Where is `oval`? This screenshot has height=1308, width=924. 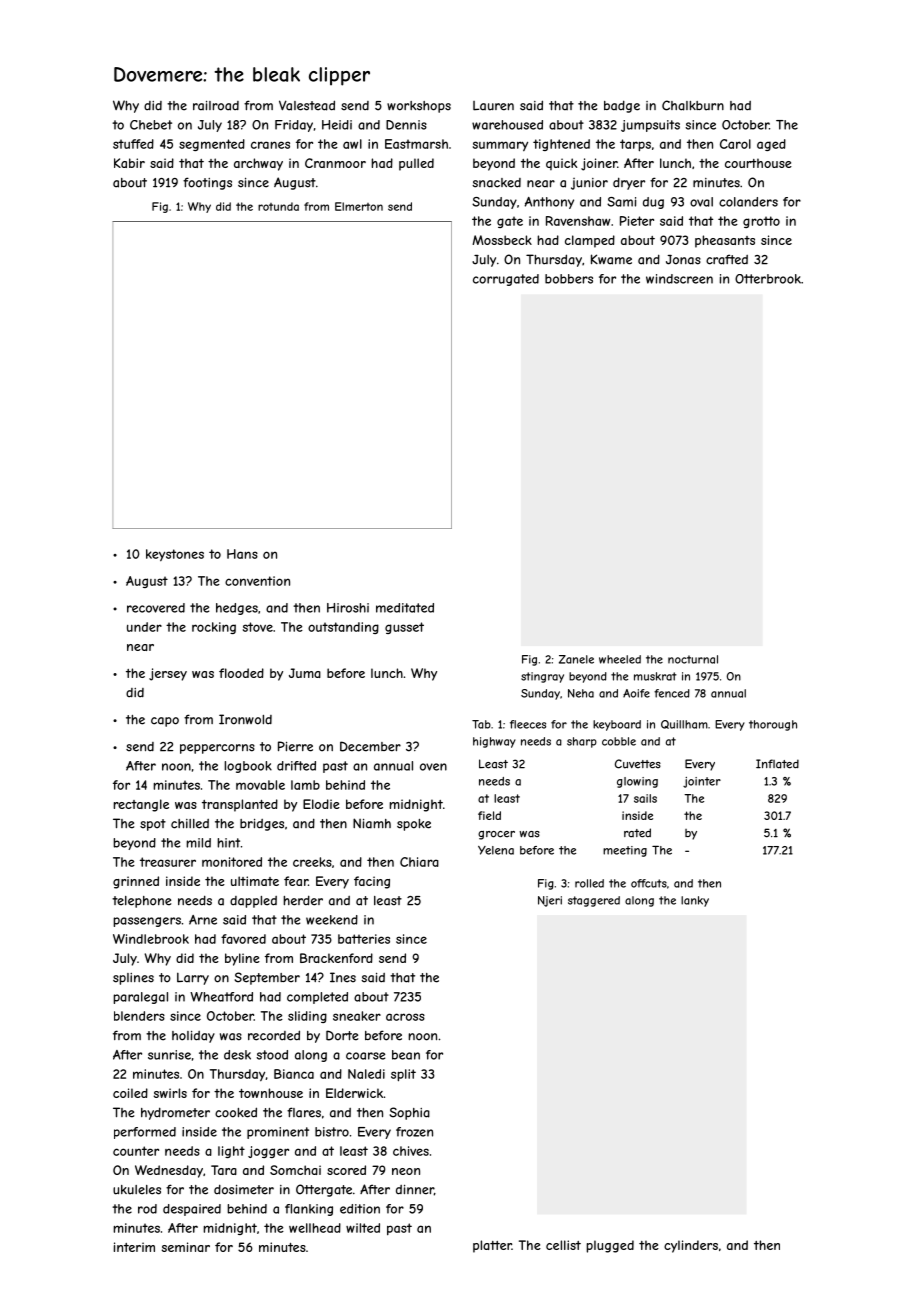 oval is located at coordinates (701, 202).
